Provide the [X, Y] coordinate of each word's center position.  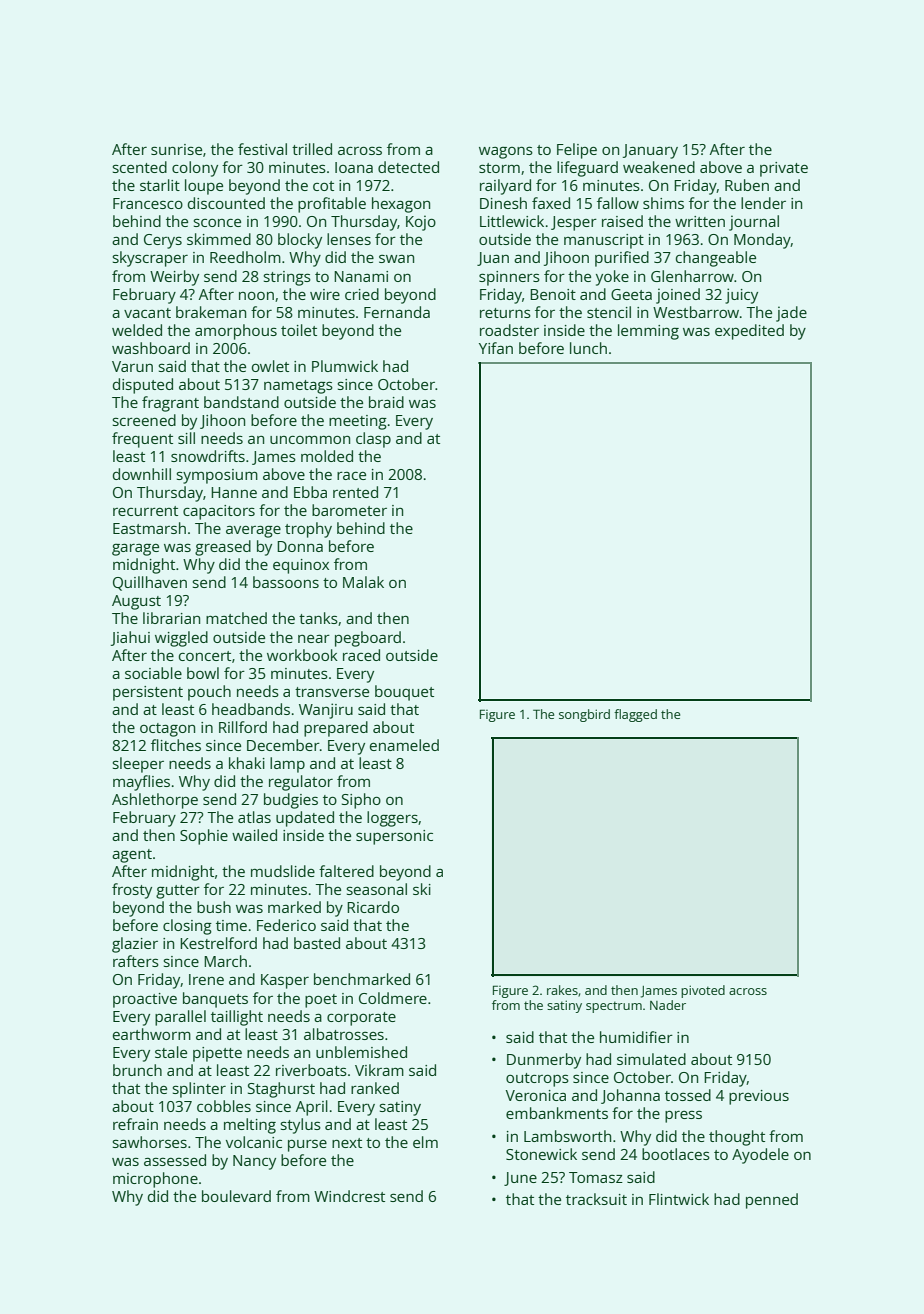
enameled [404, 745]
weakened [659, 167]
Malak [363, 582]
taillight [237, 1018]
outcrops [537, 1080]
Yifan [496, 348]
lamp [287, 765]
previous [759, 1097]
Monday [762, 241]
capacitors [219, 512]
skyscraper [150, 259]
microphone [155, 1180]
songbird [584, 715]
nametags [298, 387]
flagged [635, 715]
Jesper [574, 223]
